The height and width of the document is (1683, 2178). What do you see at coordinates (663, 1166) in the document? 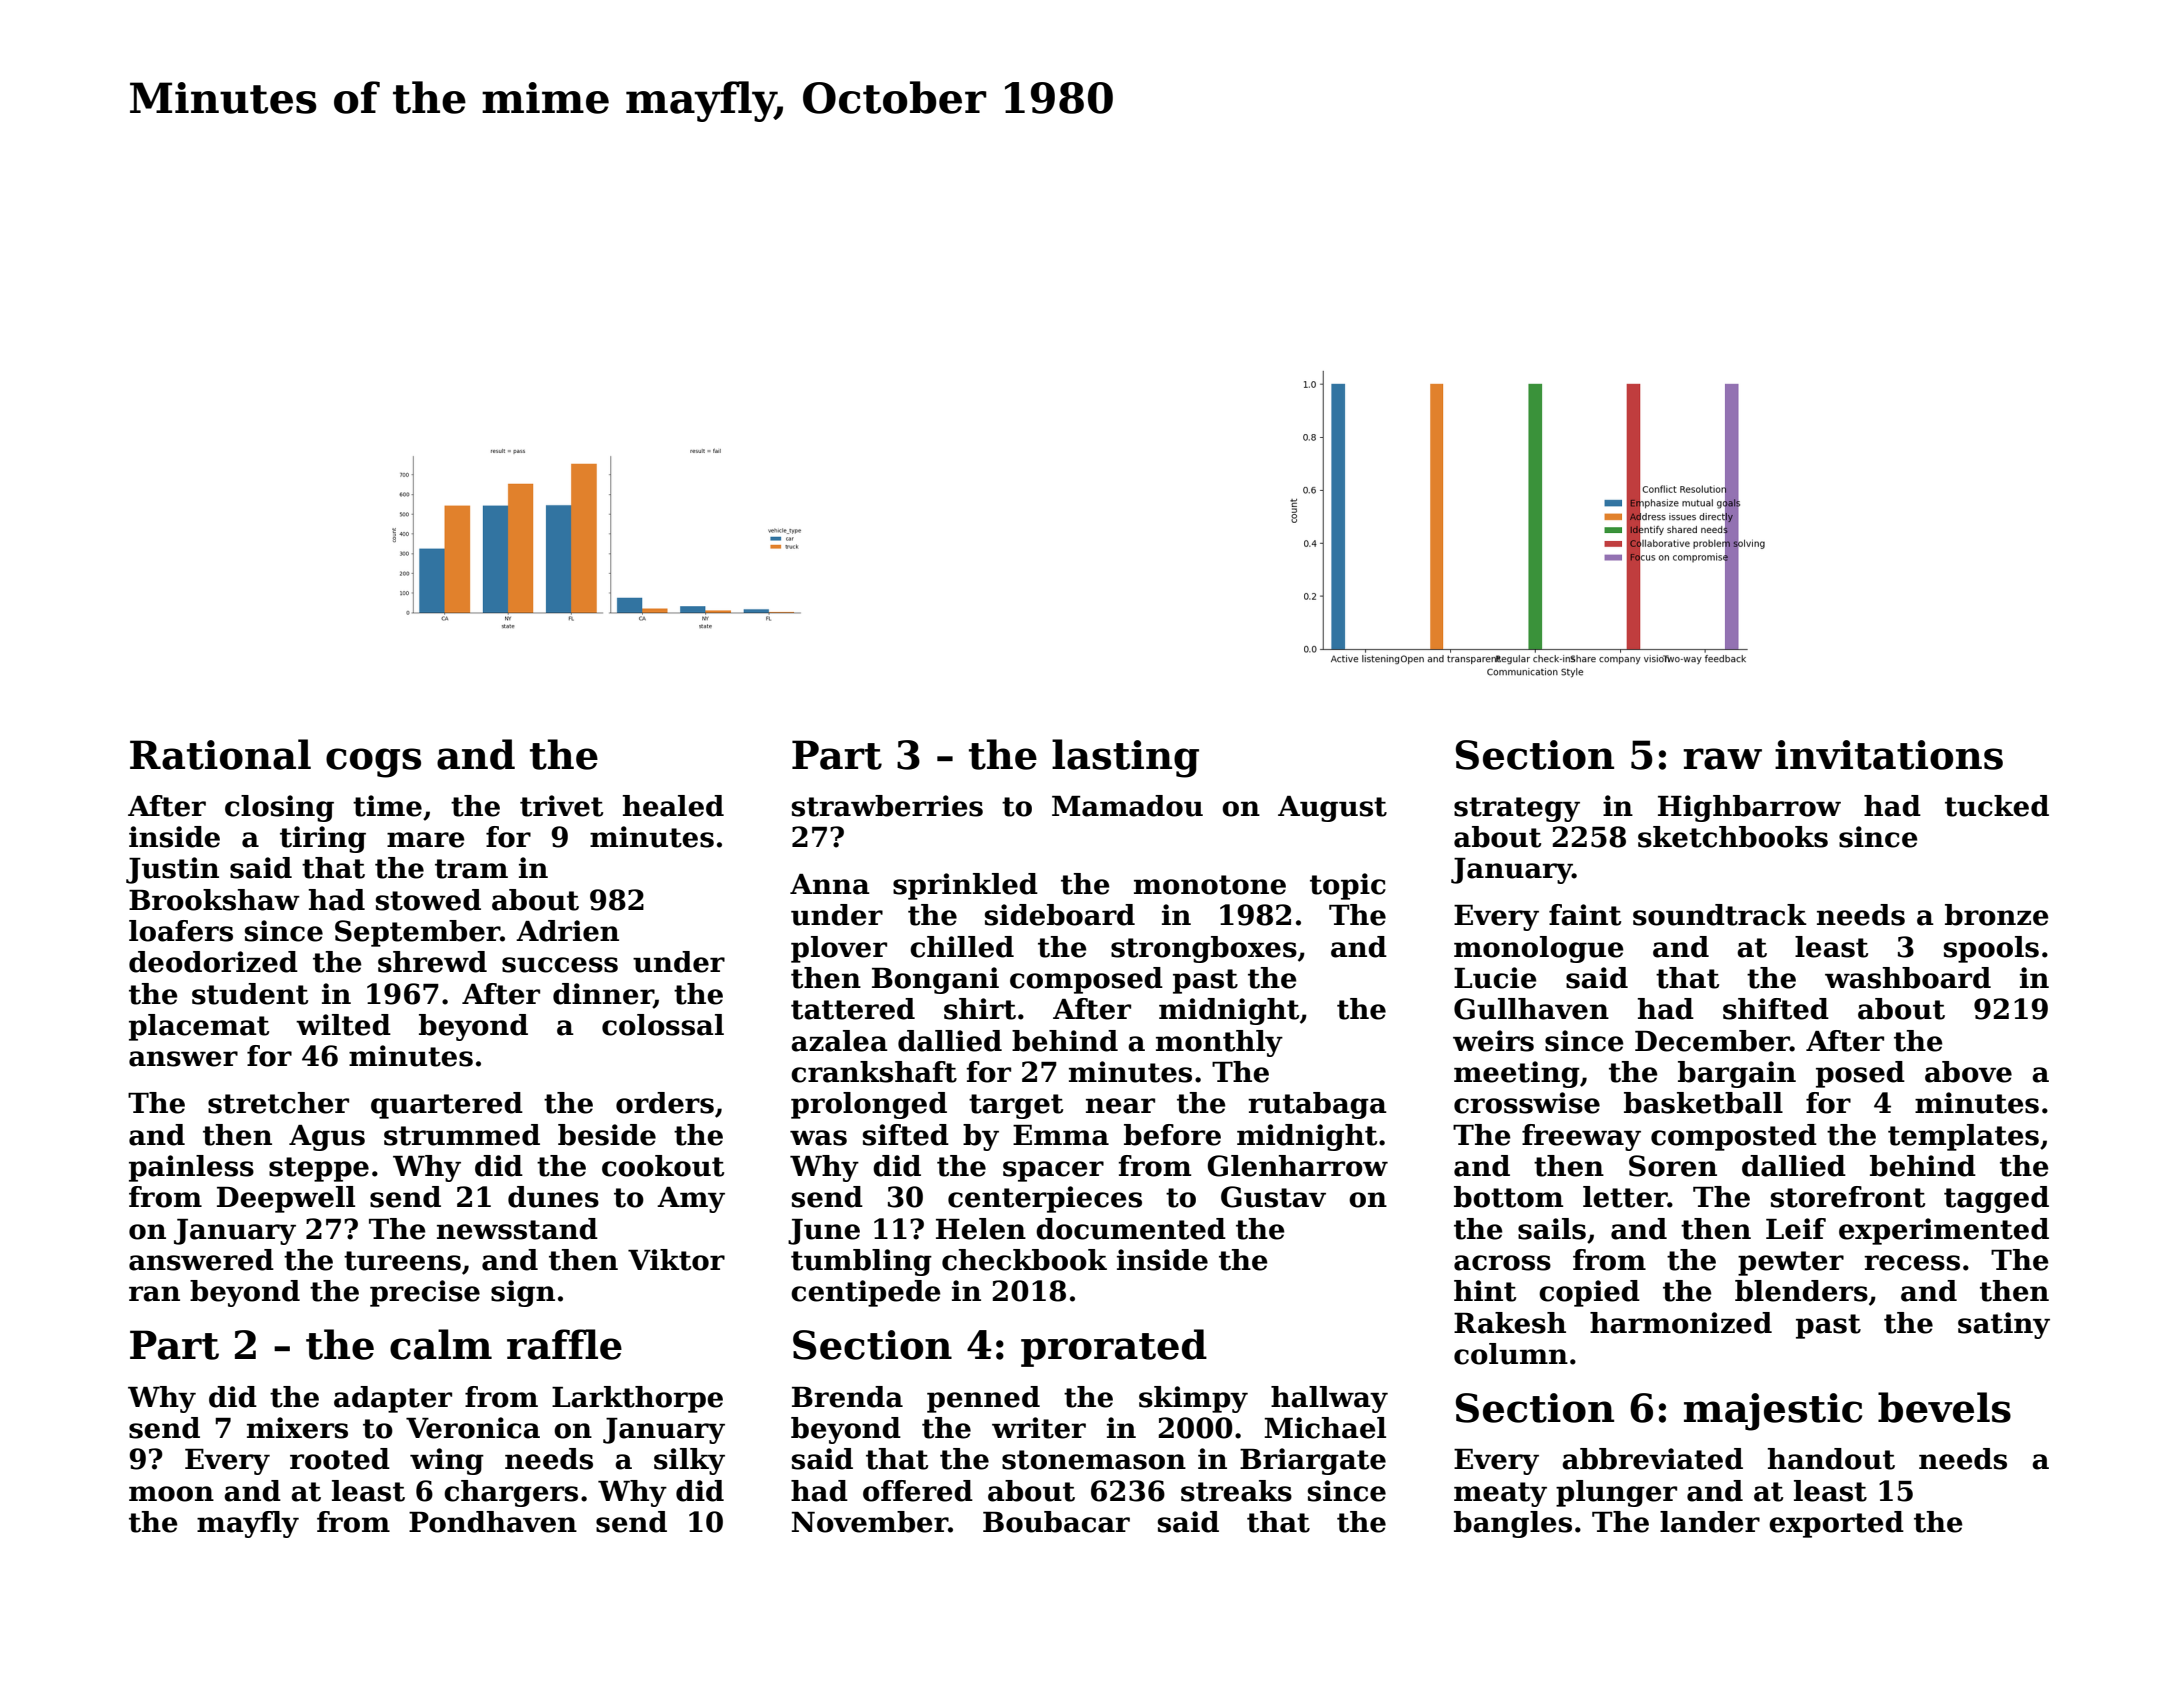
I see `cookout` at bounding box center [663, 1166].
